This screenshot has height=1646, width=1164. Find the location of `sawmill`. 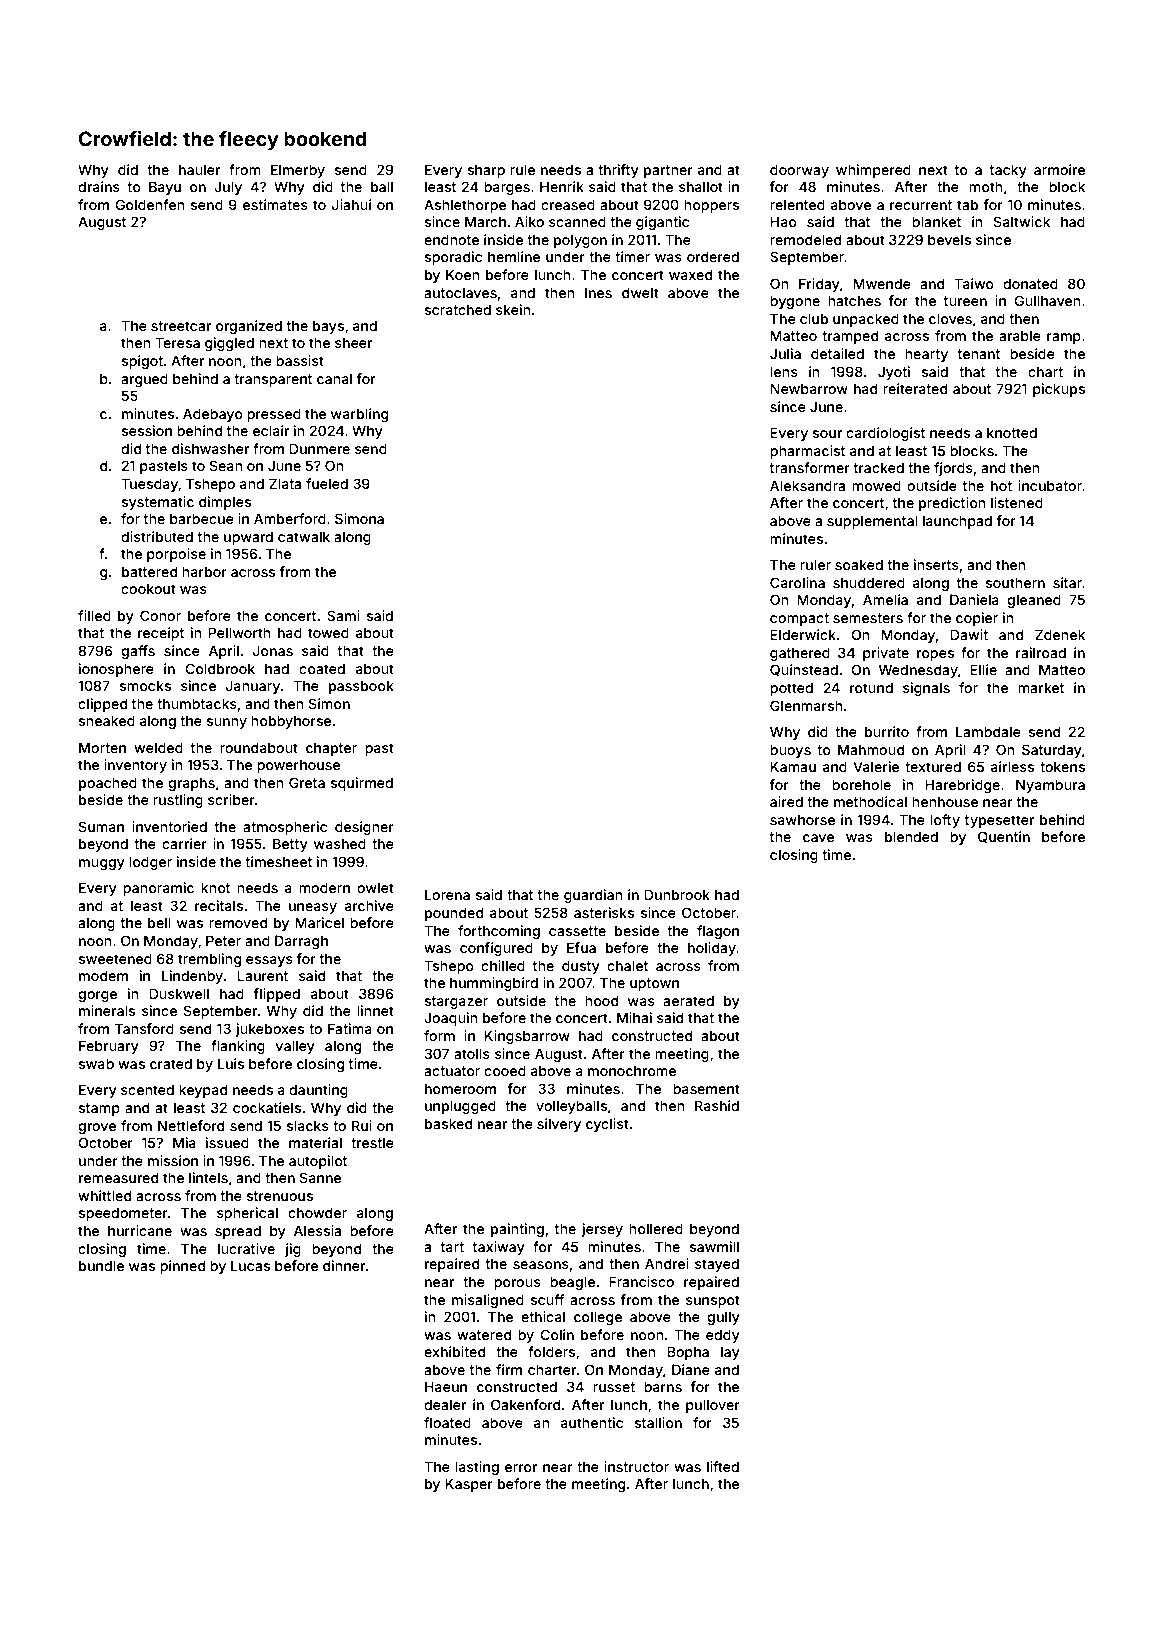

sawmill is located at coordinates (714, 1246).
